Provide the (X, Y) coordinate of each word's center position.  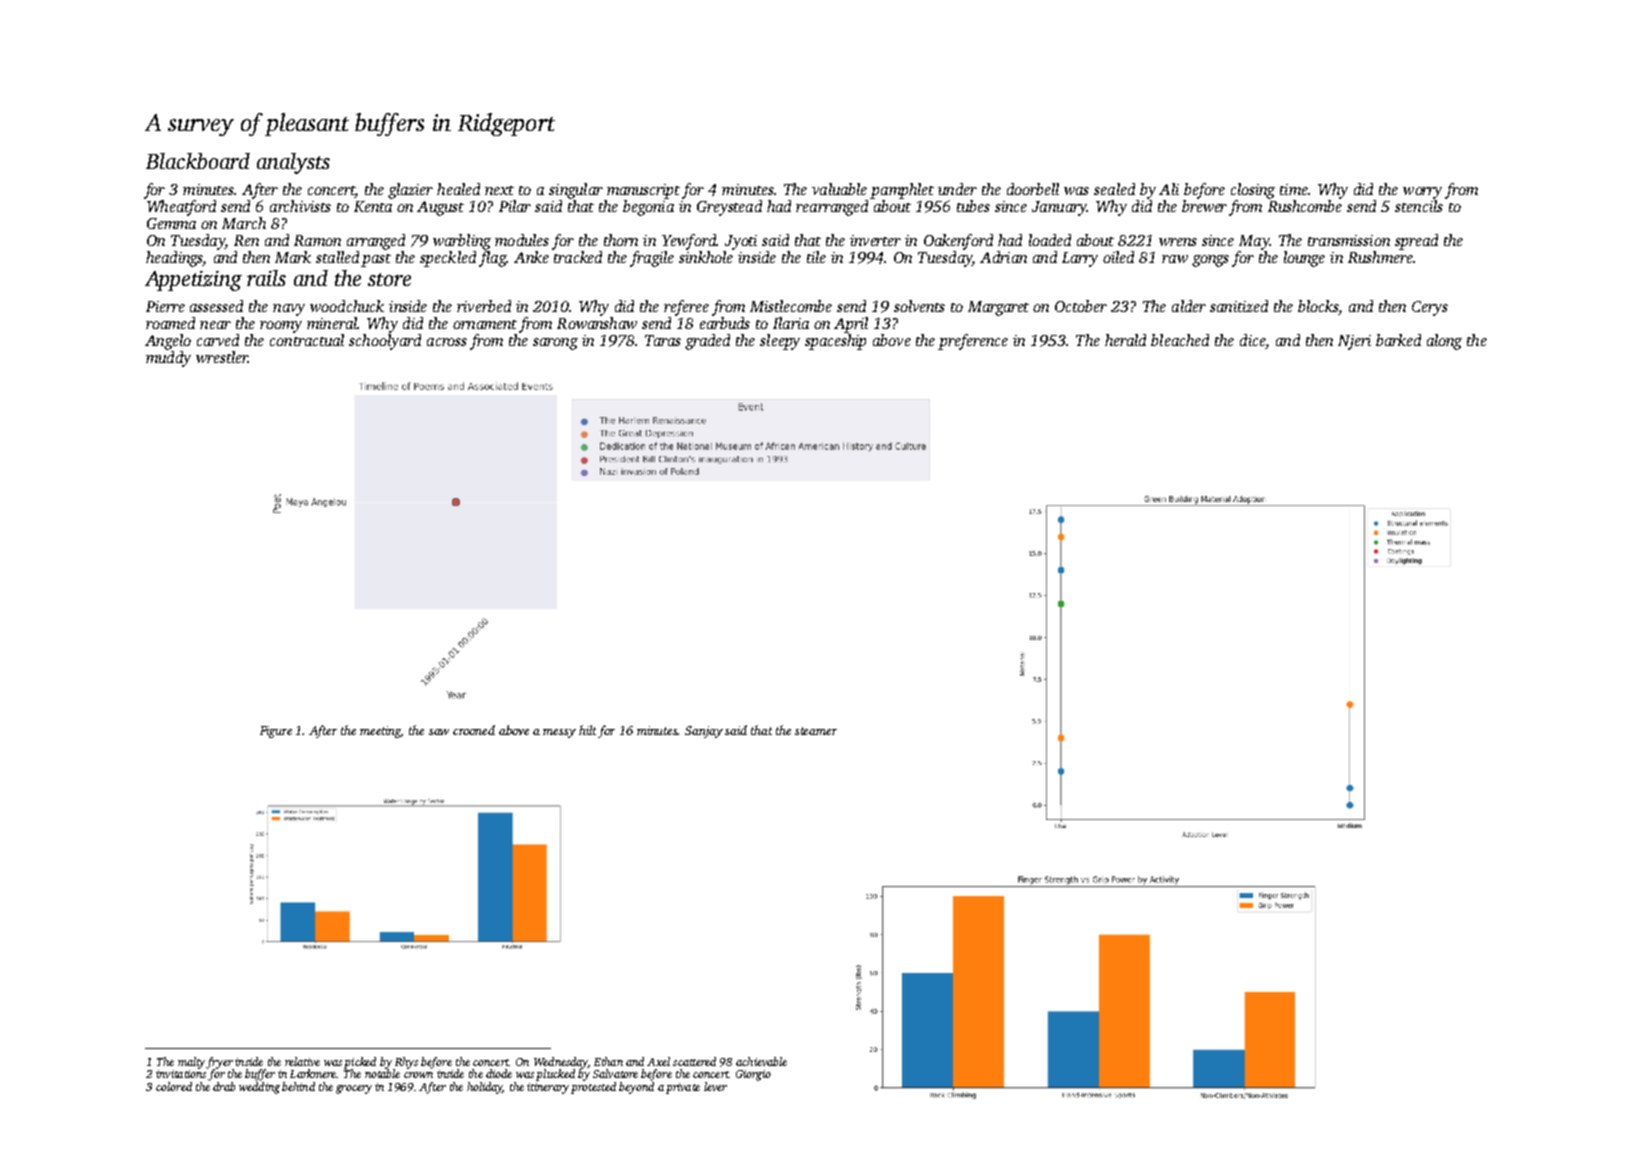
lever (715, 1086)
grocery (354, 1089)
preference (973, 342)
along (1444, 342)
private (683, 1088)
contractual (307, 340)
